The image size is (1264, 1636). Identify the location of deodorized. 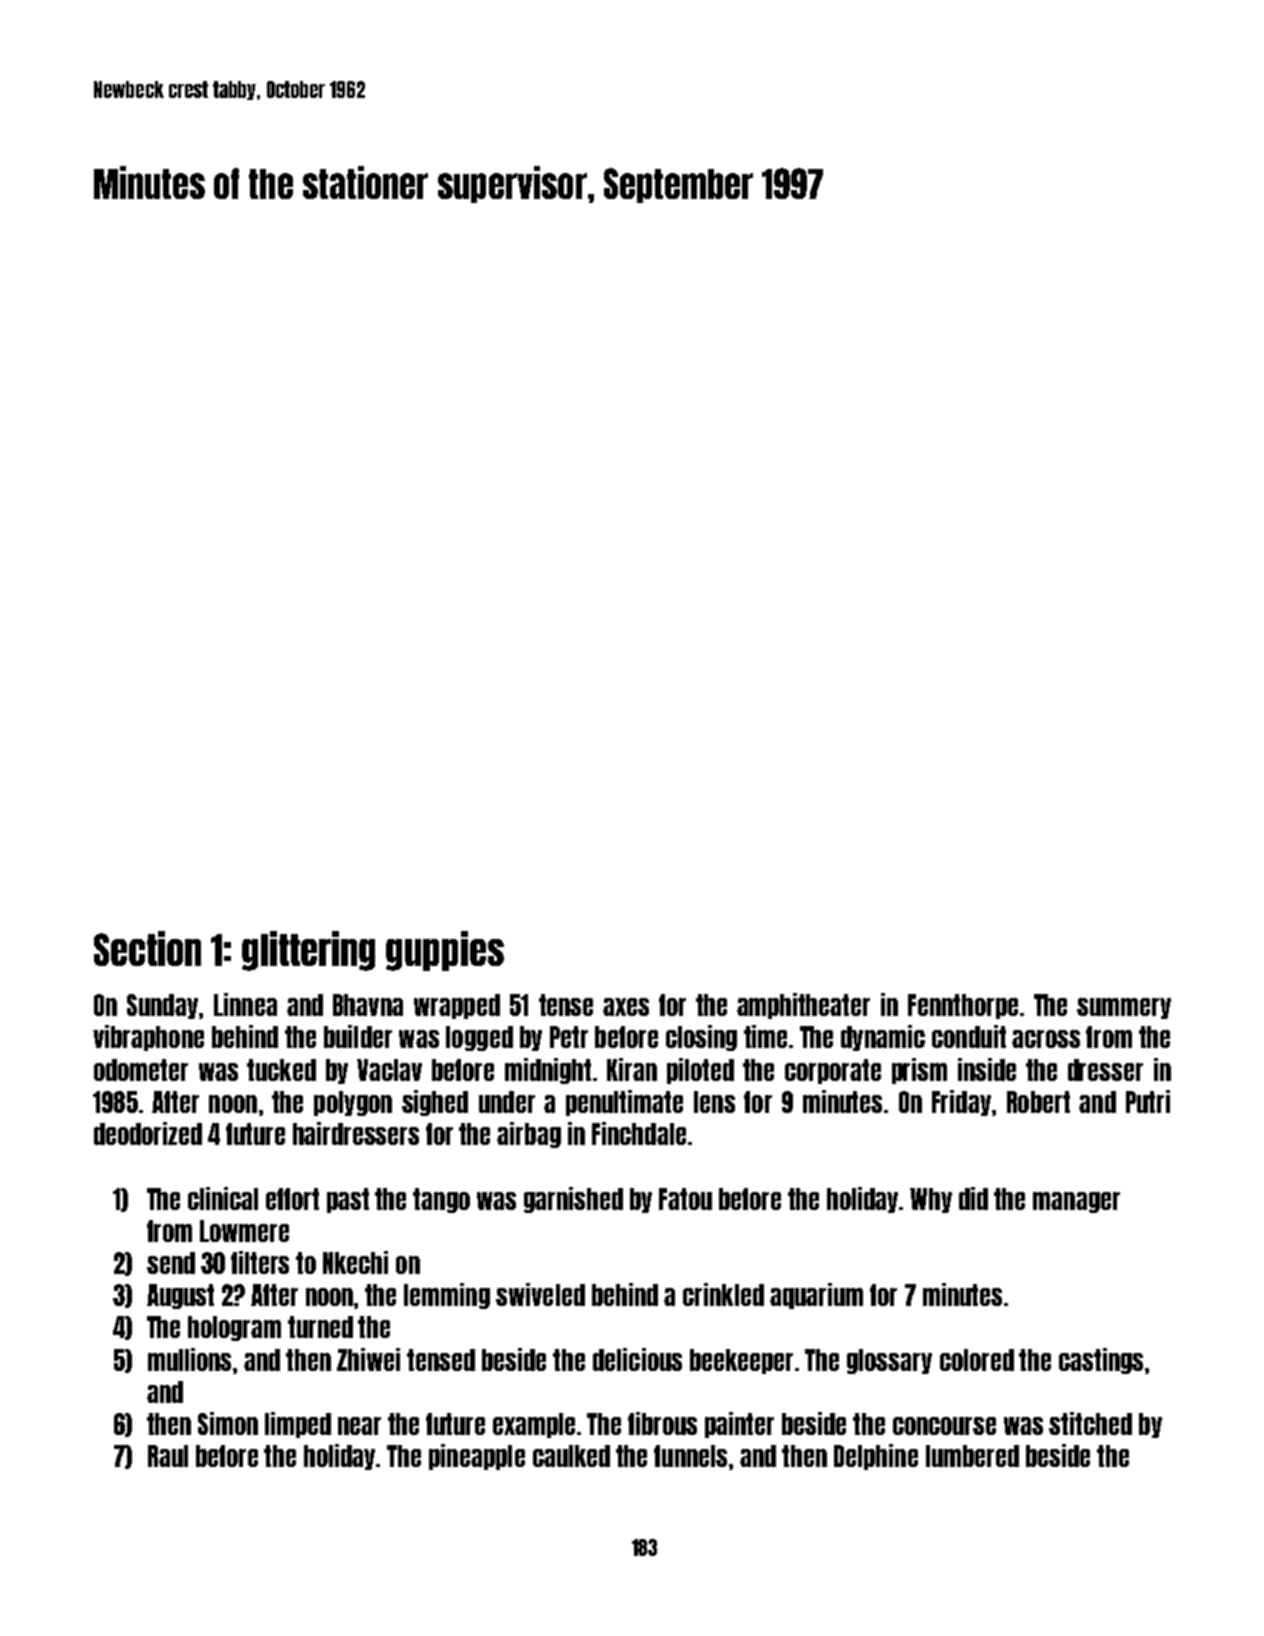
(148, 1133).
